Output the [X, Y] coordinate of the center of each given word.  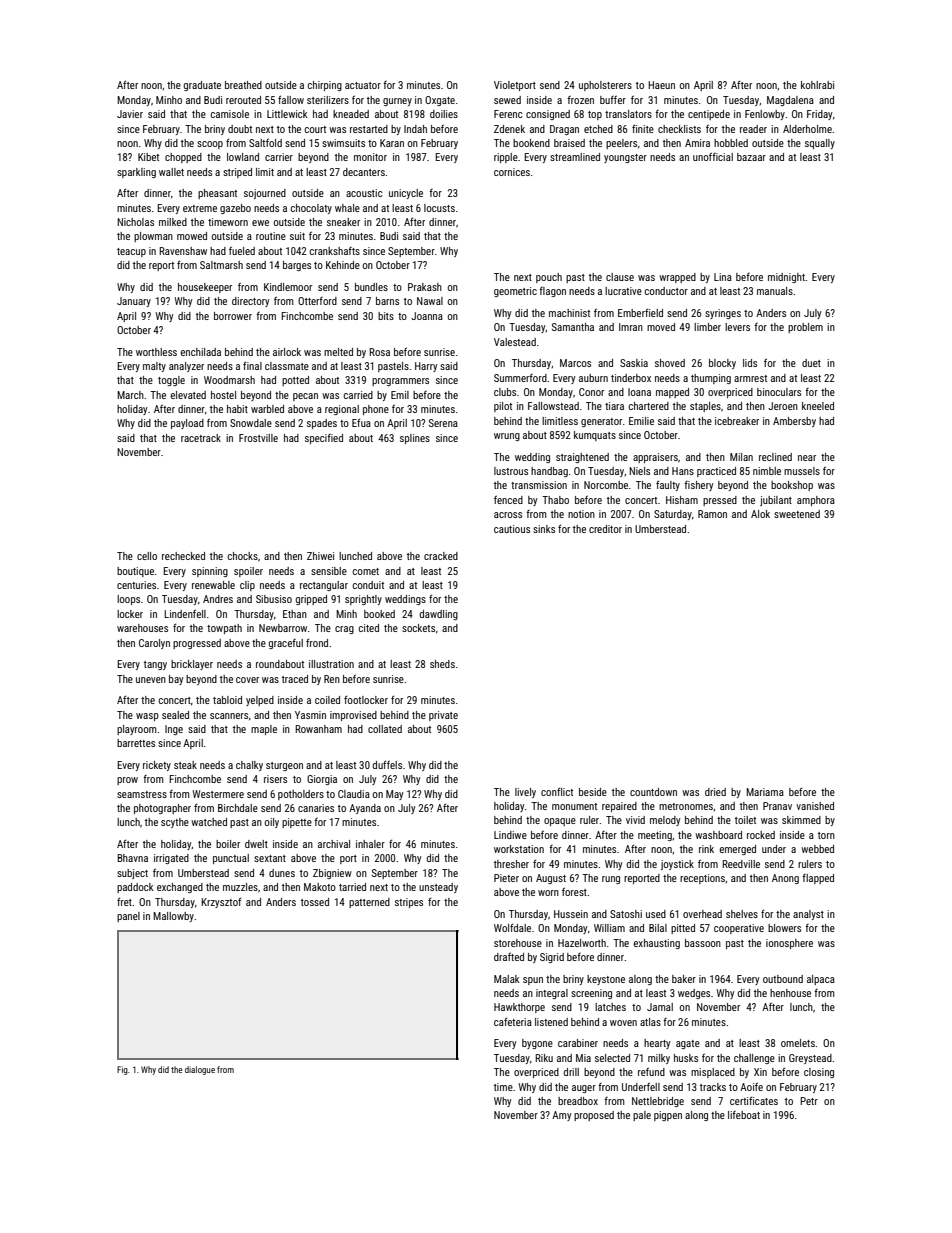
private [443, 716]
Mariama [765, 792]
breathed [243, 85]
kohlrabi [817, 85]
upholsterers [605, 86]
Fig [122, 1070]
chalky [249, 766]
